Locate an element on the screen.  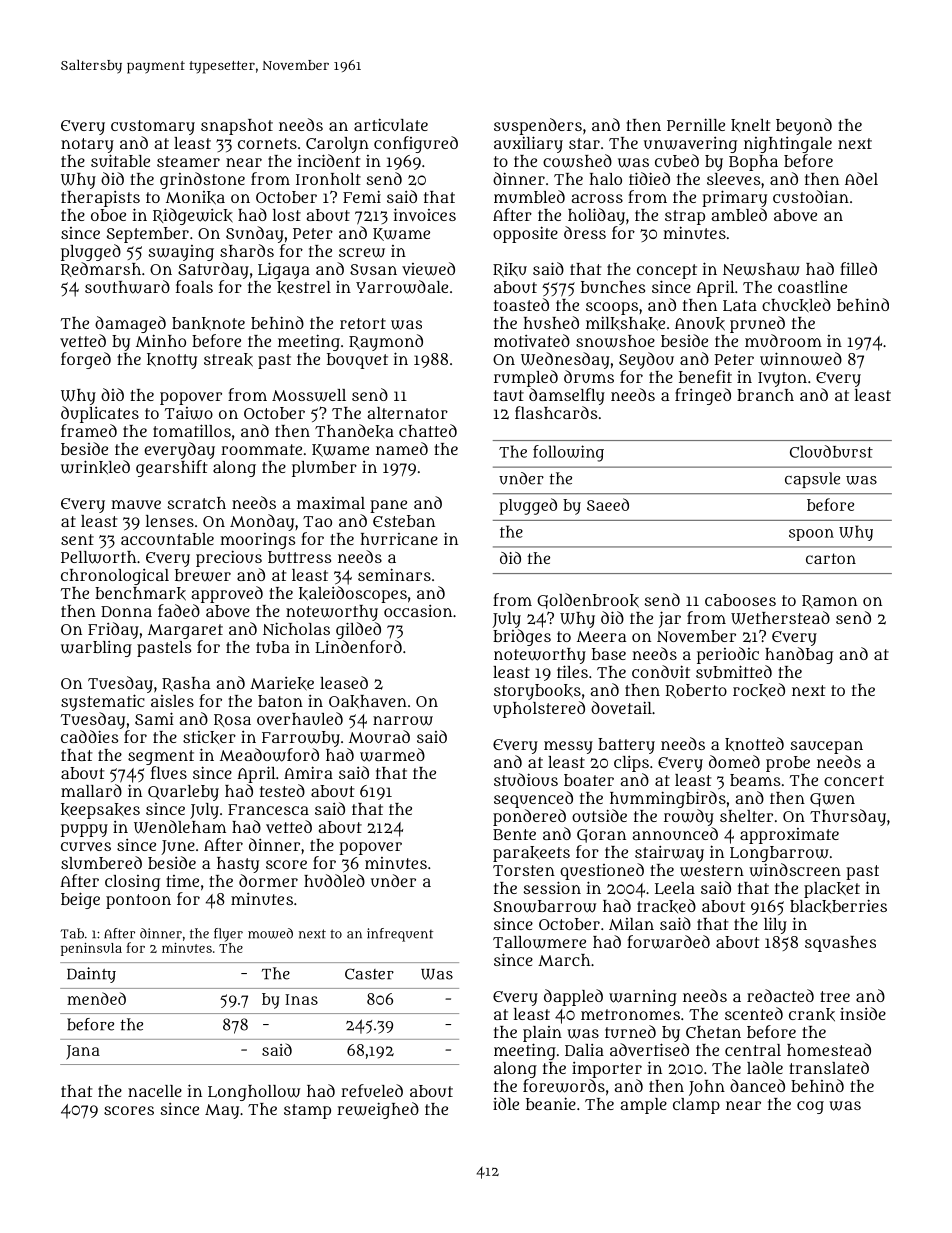
roommate is located at coordinates (261, 449).
